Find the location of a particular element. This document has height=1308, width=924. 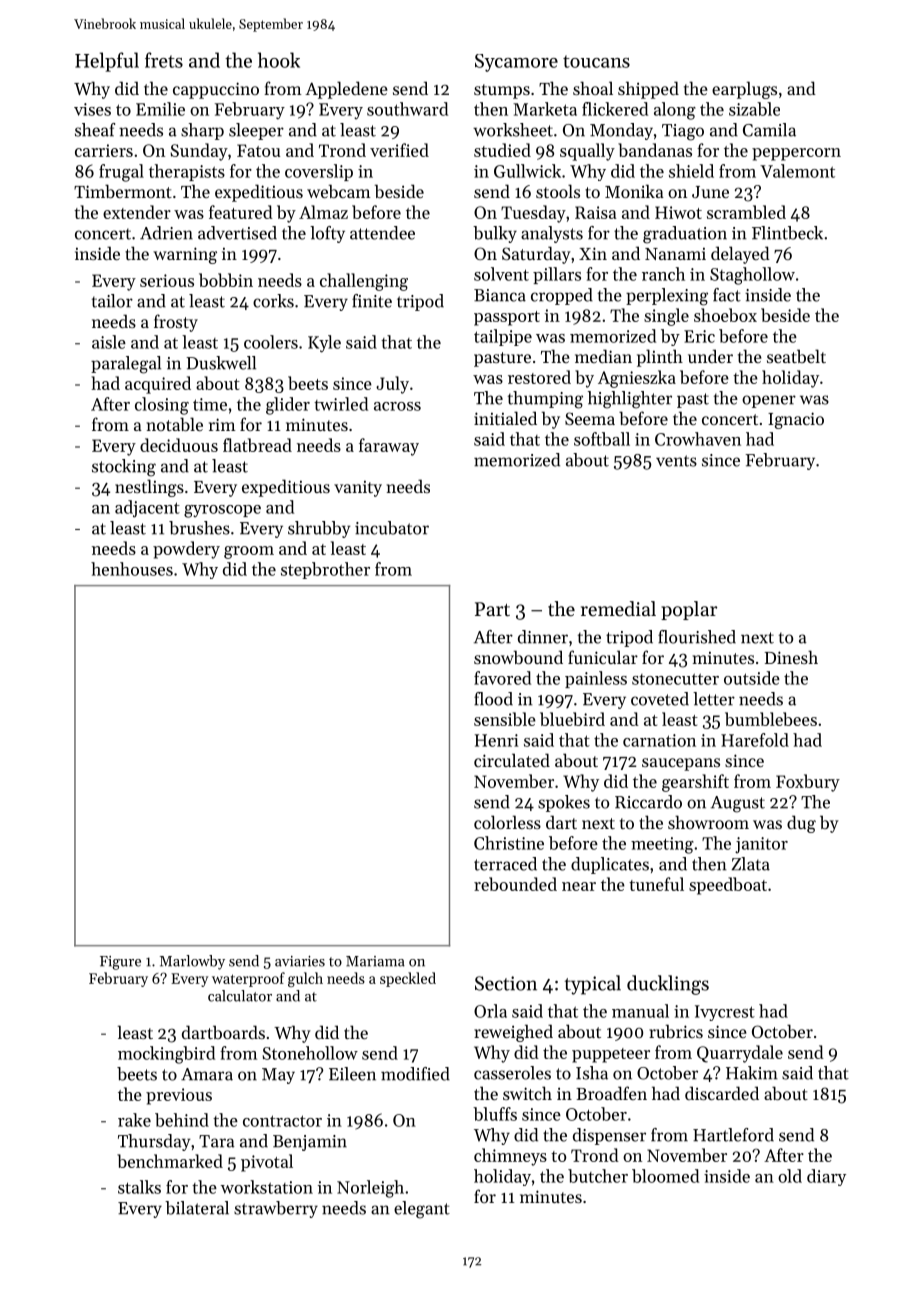

deciduous is located at coordinates (179, 445).
